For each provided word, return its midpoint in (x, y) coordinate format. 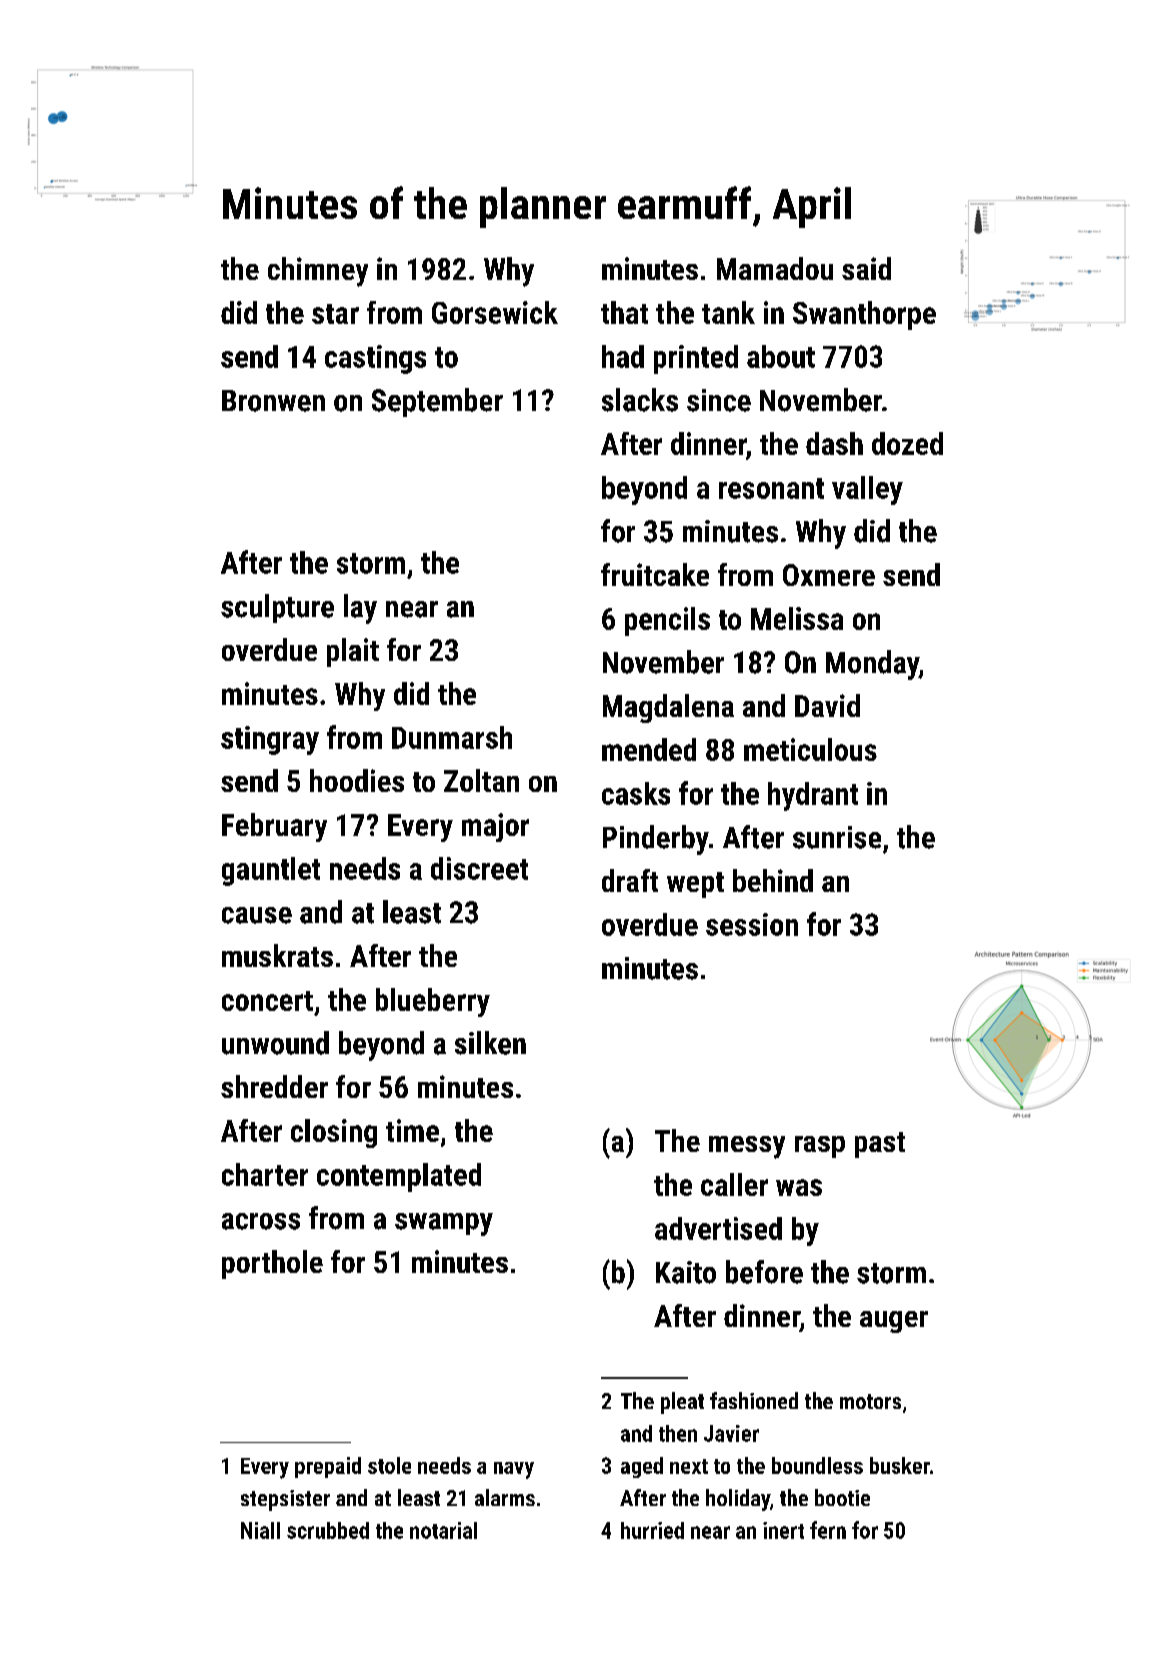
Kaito (686, 1272)
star (335, 314)
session (752, 924)
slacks (640, 400)
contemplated (399, 1177)
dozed (907, 443)
